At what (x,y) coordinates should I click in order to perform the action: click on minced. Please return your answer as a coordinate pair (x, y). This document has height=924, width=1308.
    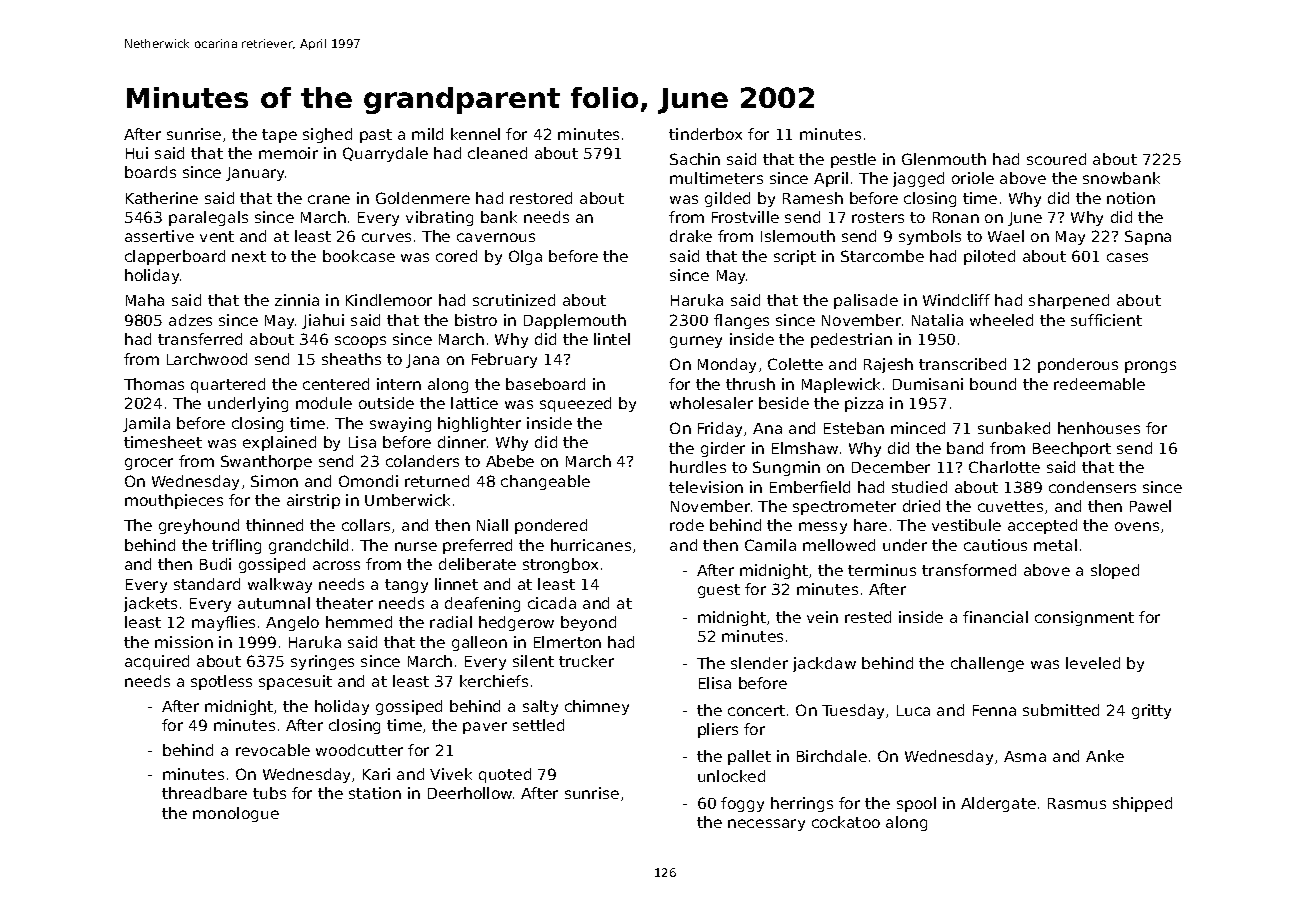
    Looking at the image, I should click on (918, 428).
